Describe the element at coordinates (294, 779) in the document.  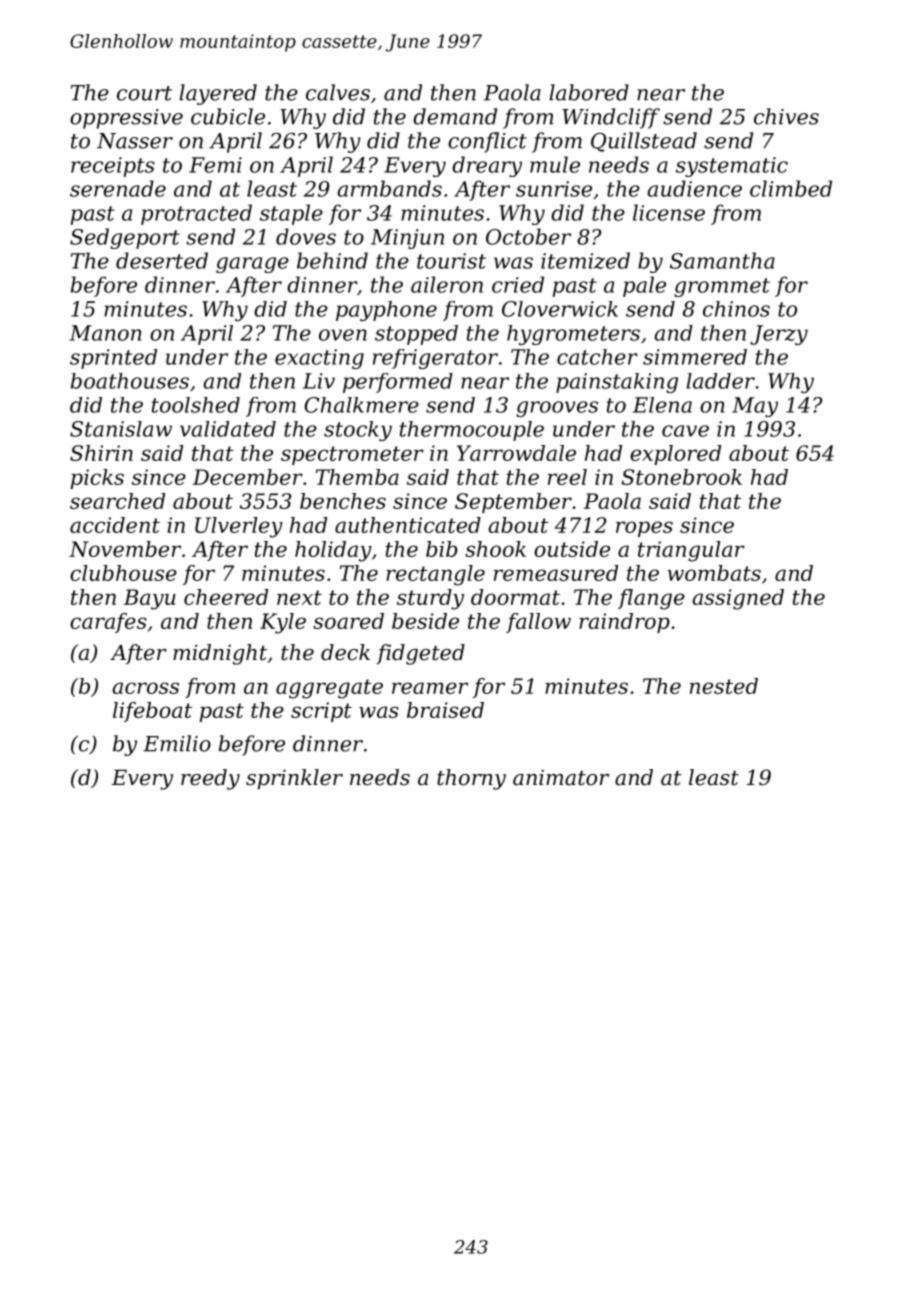
I see `sprinkler` at that location.
